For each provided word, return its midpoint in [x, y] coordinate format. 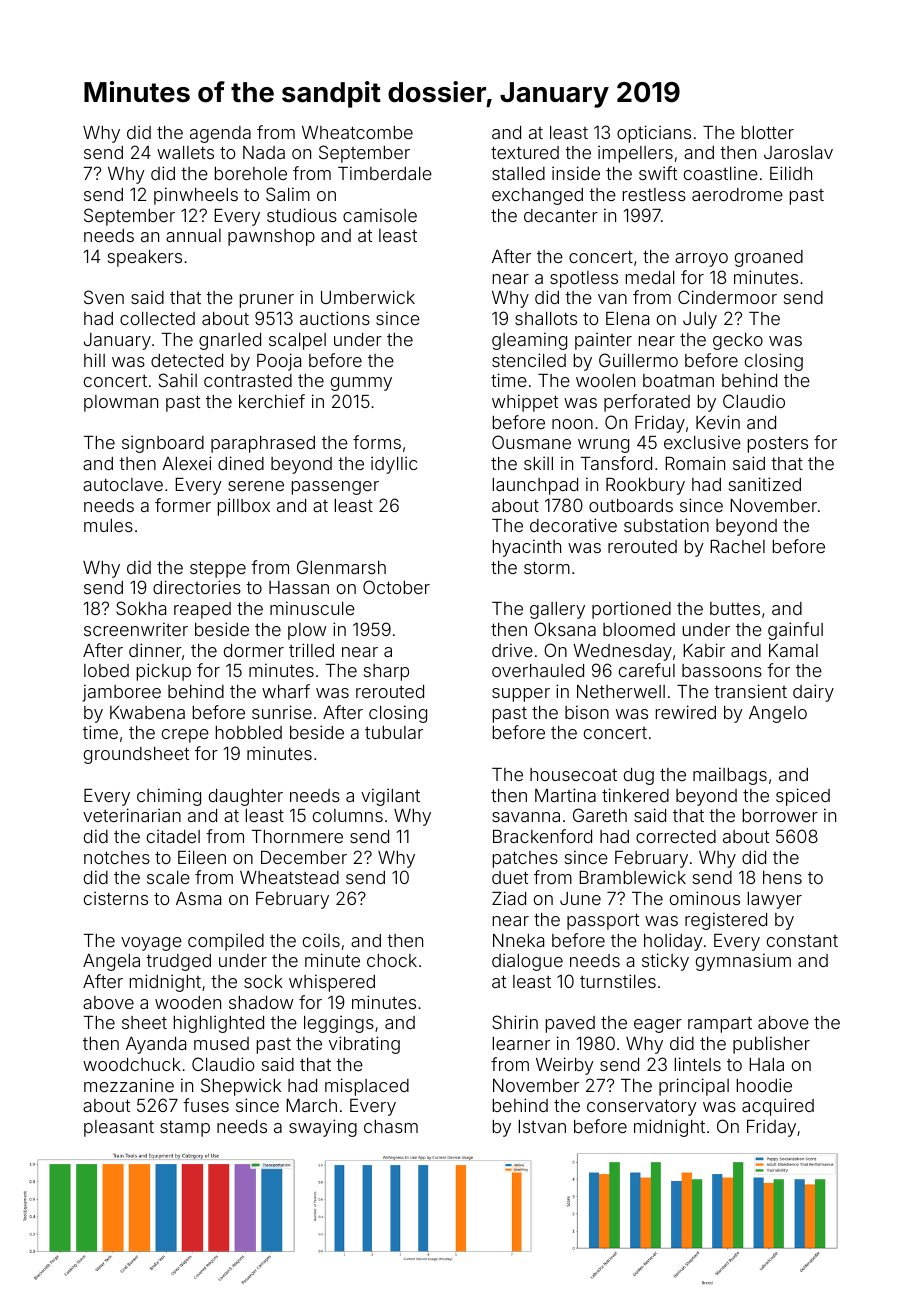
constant [802, 941]
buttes [735, 608]
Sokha [141, 608]
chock [392, 960]
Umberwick [368, 297]
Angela [111, 962]
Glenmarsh [341, 567]
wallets [185, 152]
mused [221, 1043]
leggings [339, 1024]
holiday [673, 942]
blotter [768, 132]
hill [94, 360]
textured [525, 152]
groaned [769, 258]
